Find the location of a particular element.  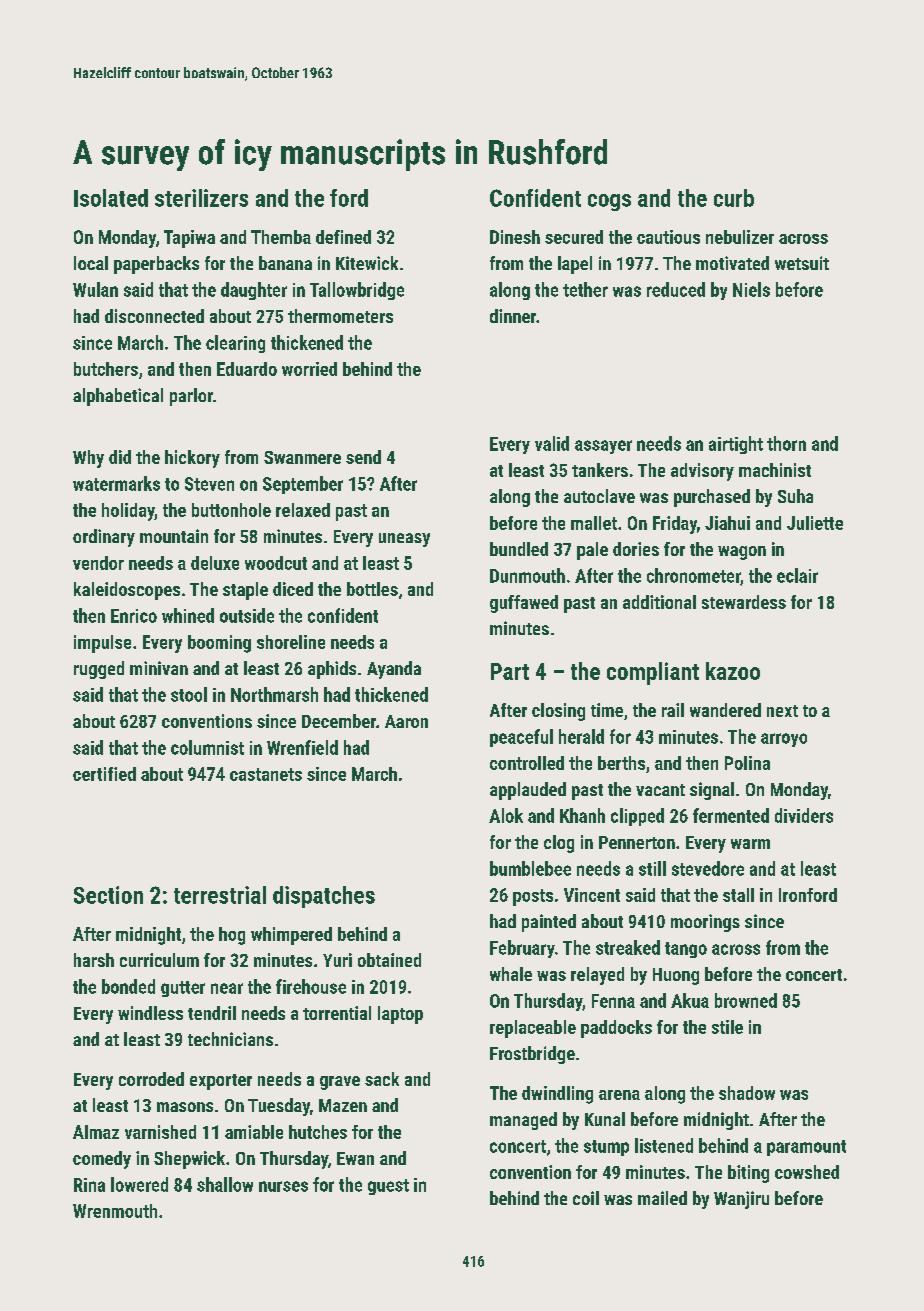

whale is located at coordinates (511, 974).
